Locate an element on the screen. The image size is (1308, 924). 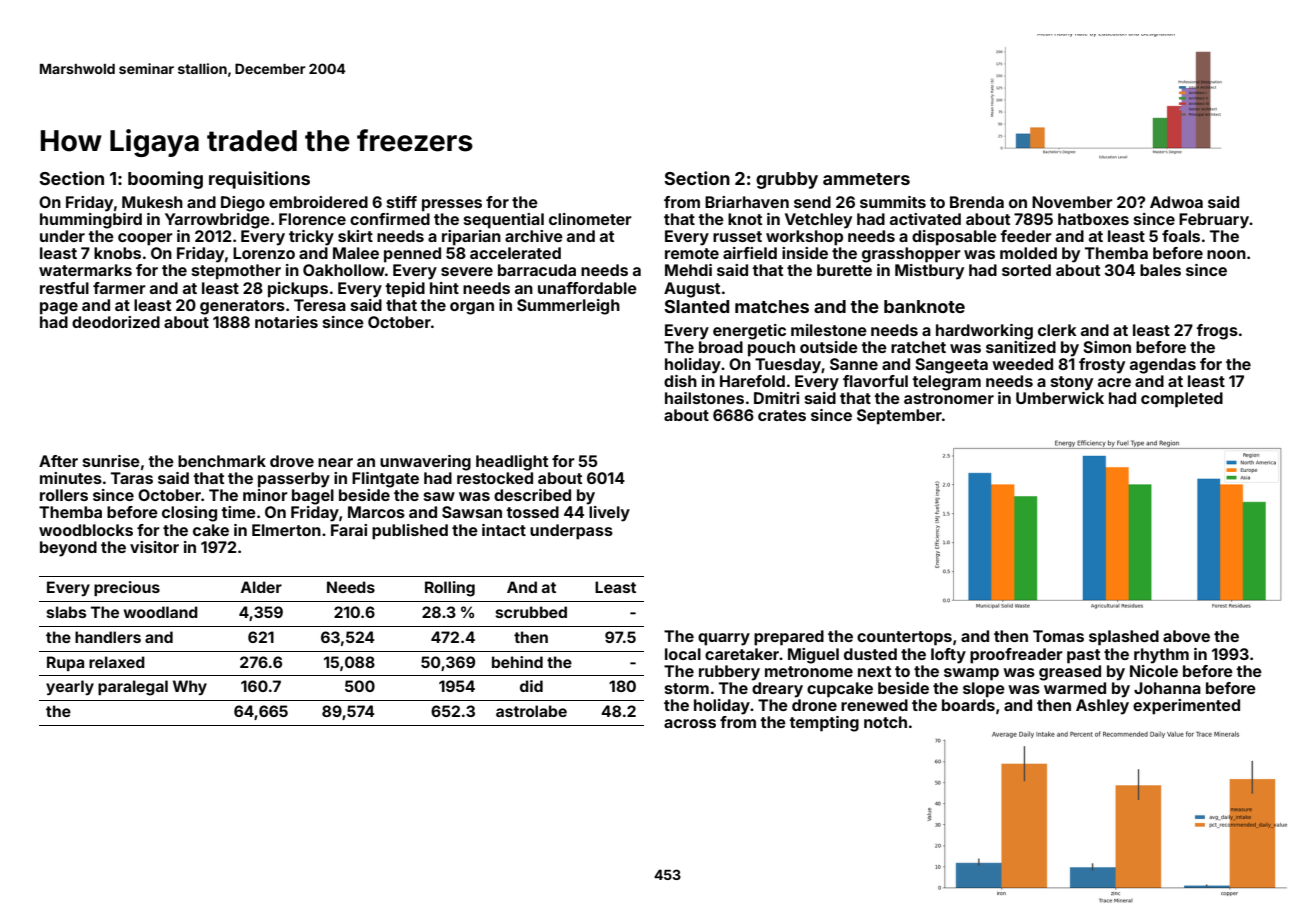
cooper is located at coordinates (145, 239).
